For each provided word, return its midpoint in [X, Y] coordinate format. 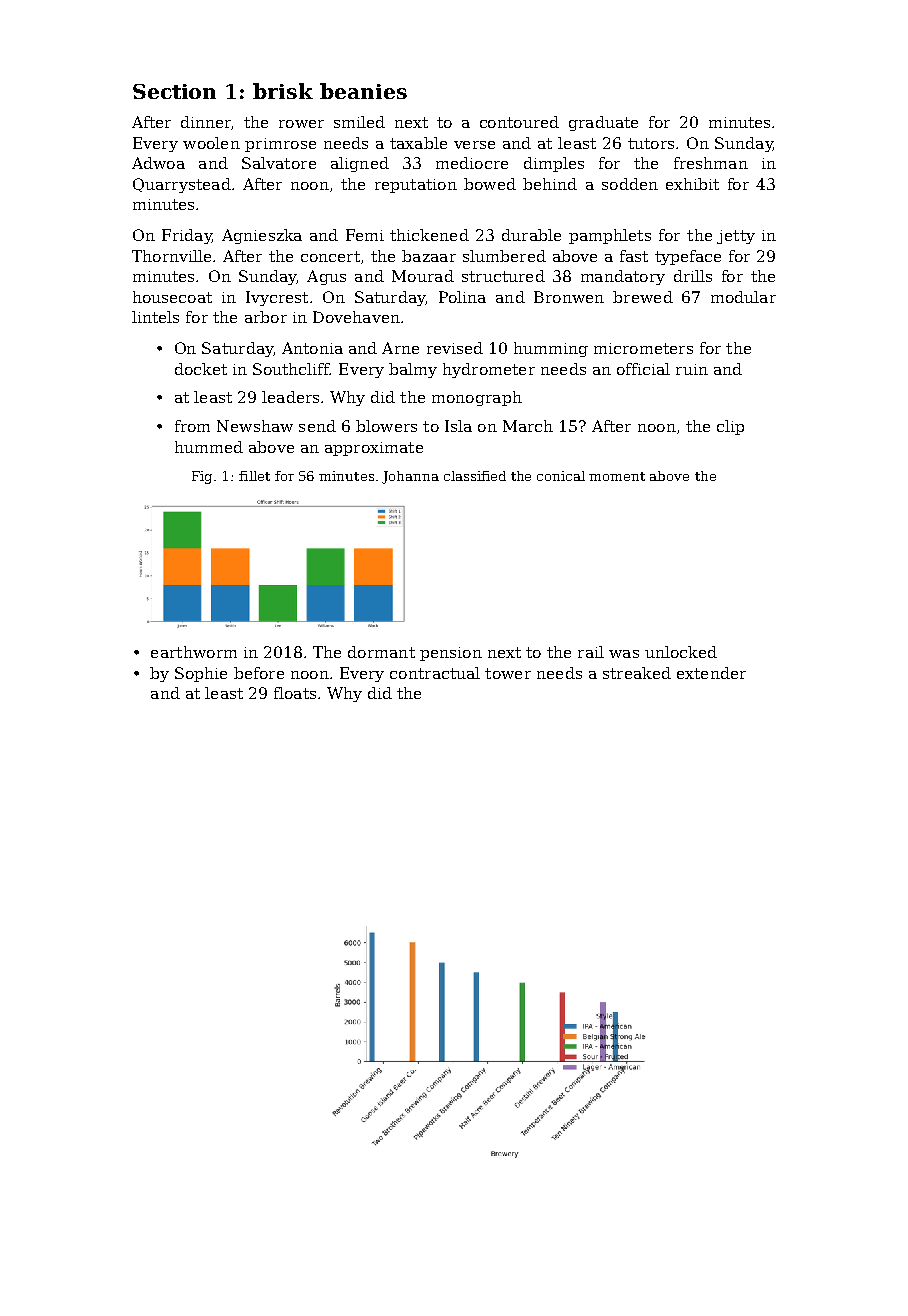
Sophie [201, 674]
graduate [603, 123]
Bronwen [569, 297]
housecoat [172, 297]
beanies [363, 91]
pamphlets [610, 236]
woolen [211, 143]
